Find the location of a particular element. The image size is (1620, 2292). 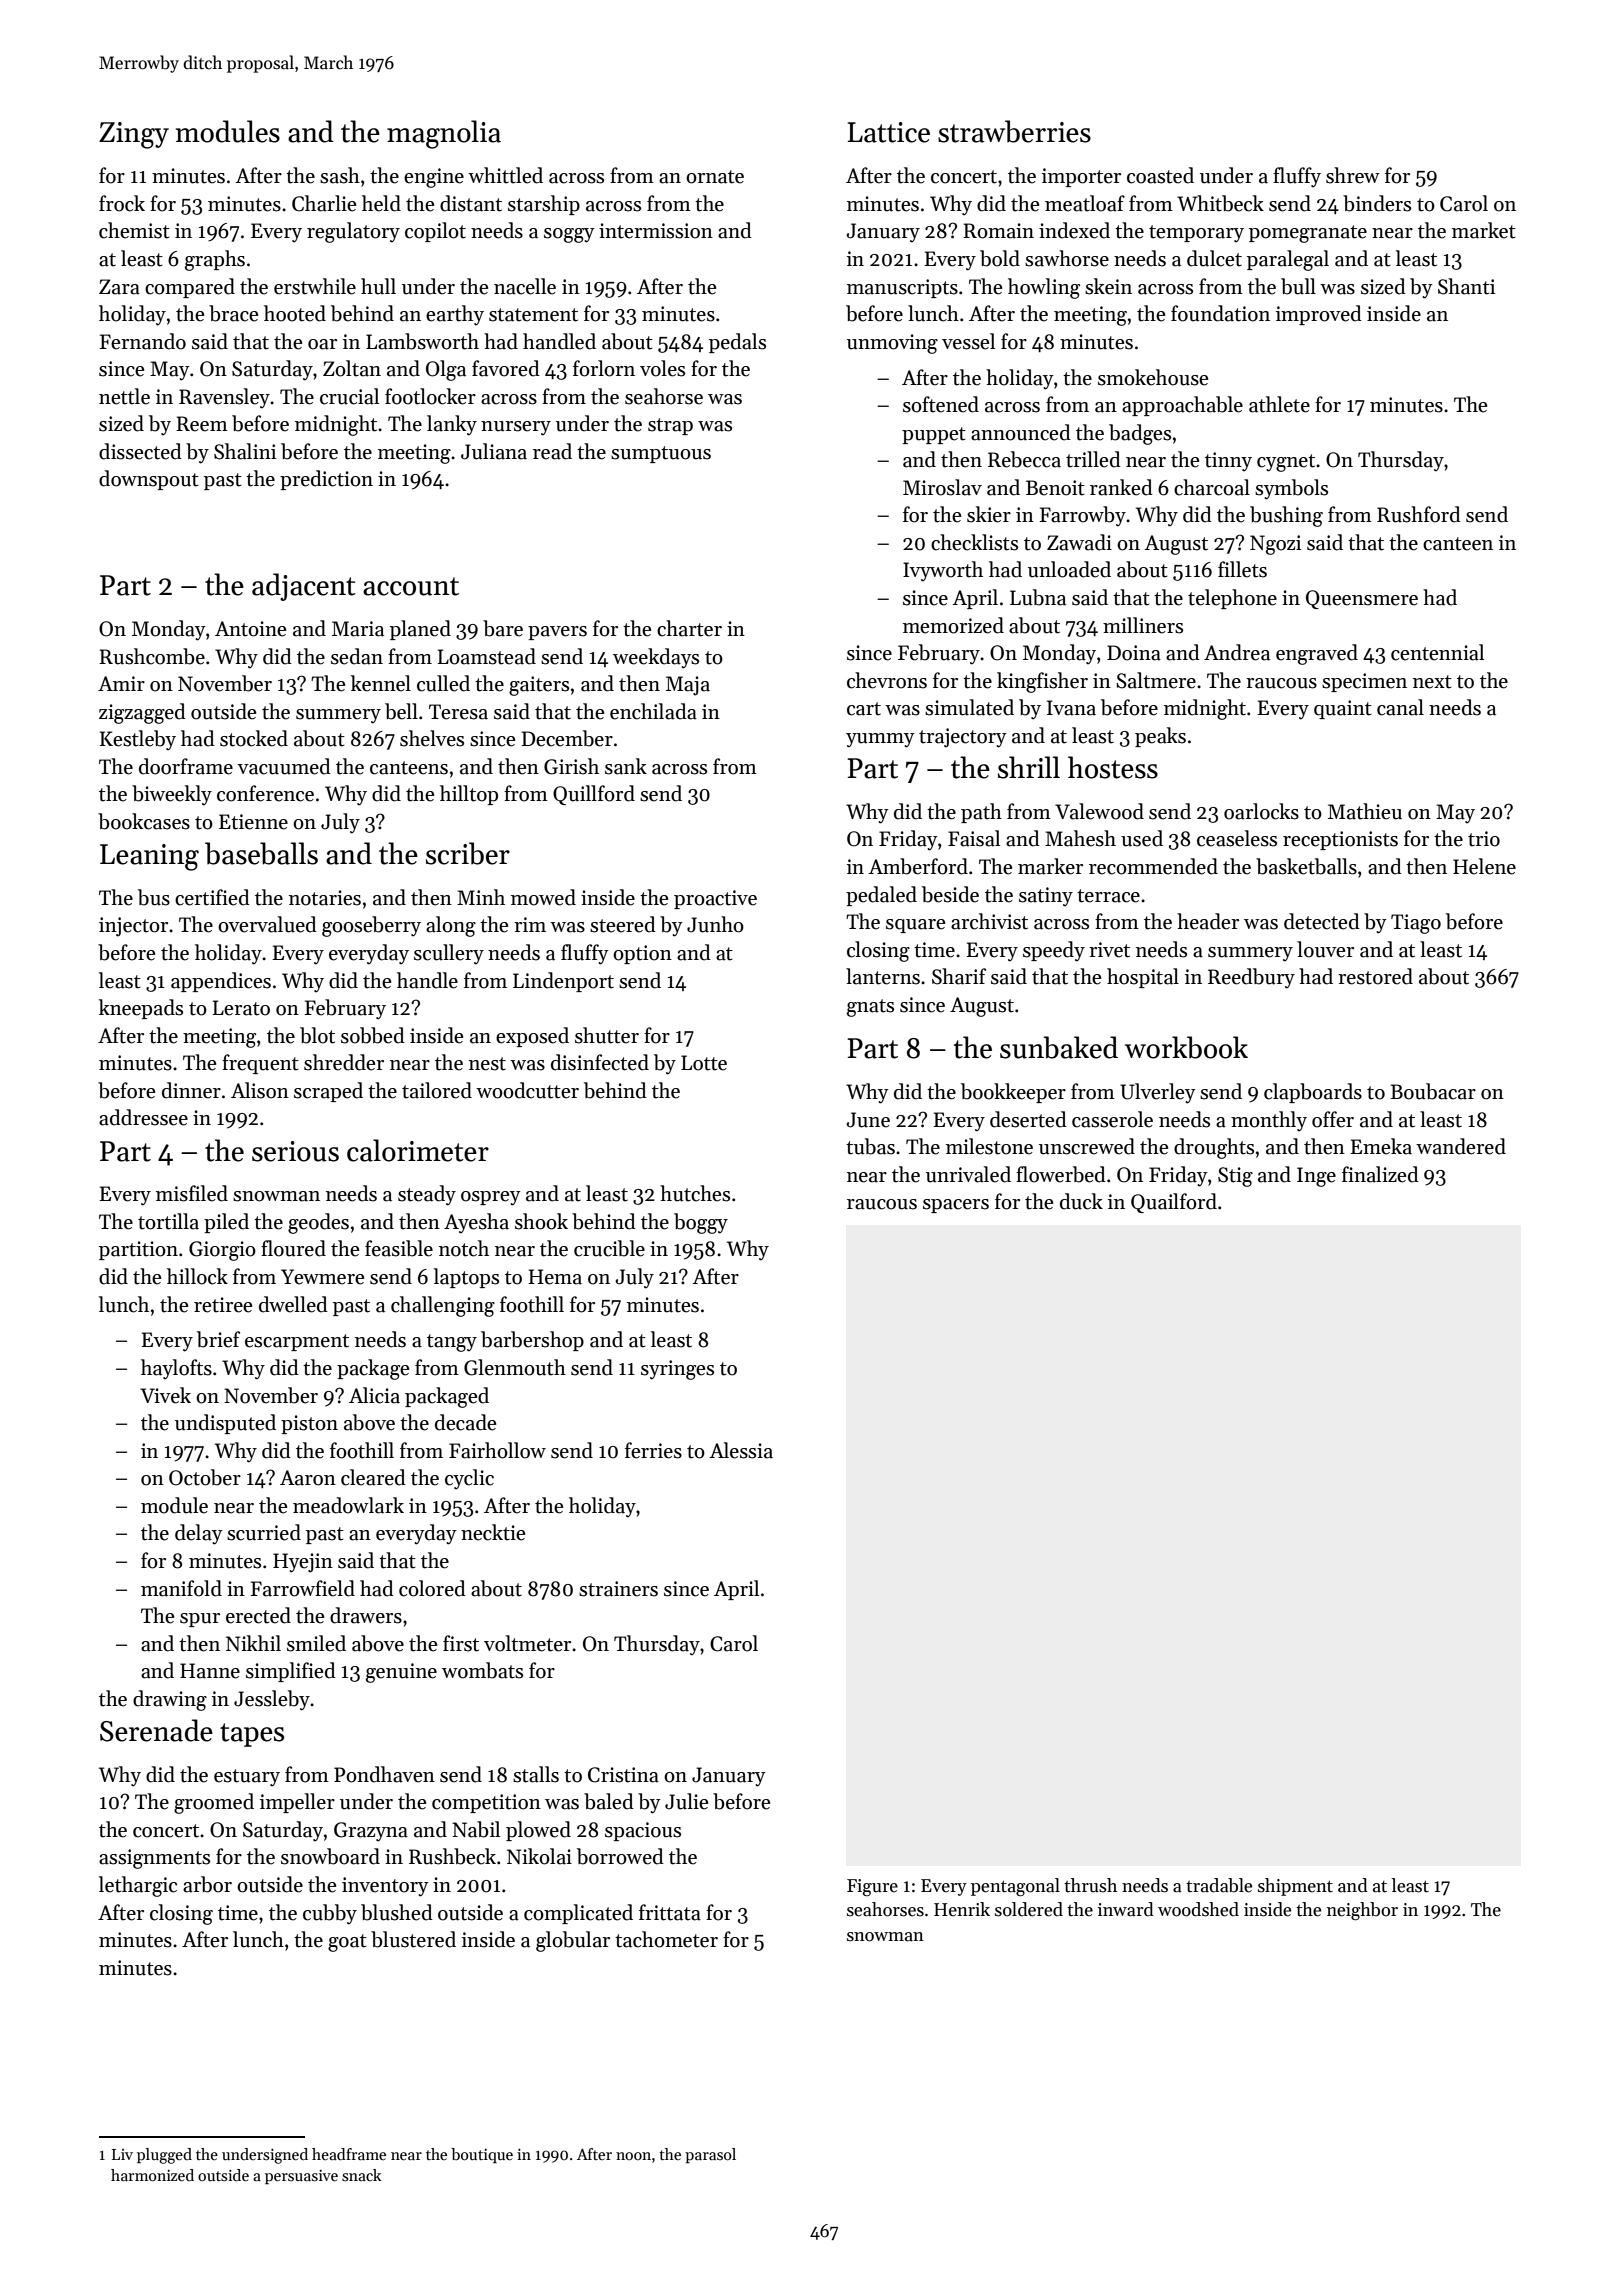

Alessia is located at coordinates (741, 1450).
